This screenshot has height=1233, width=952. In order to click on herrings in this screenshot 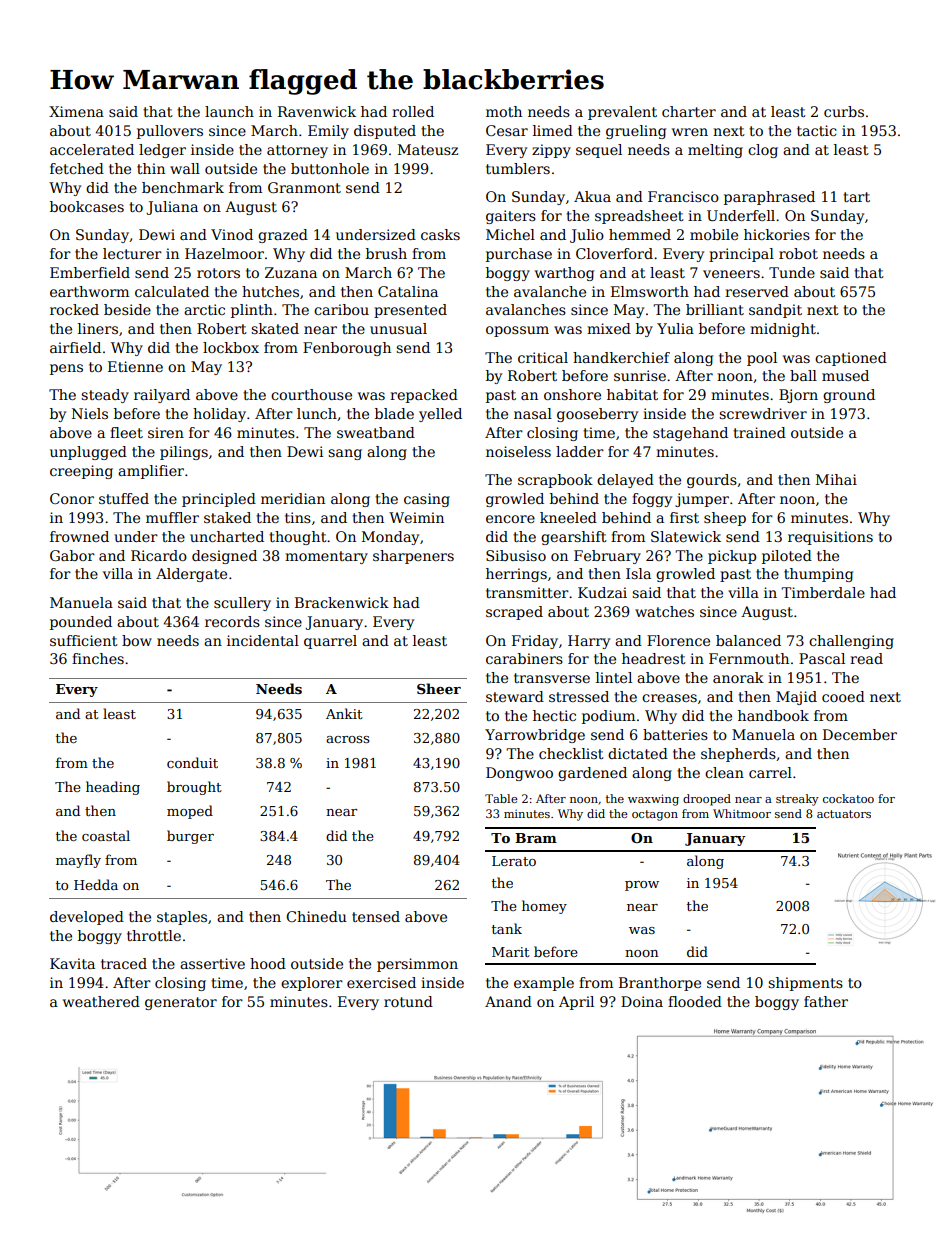, I will do `click(516, 575)`.
